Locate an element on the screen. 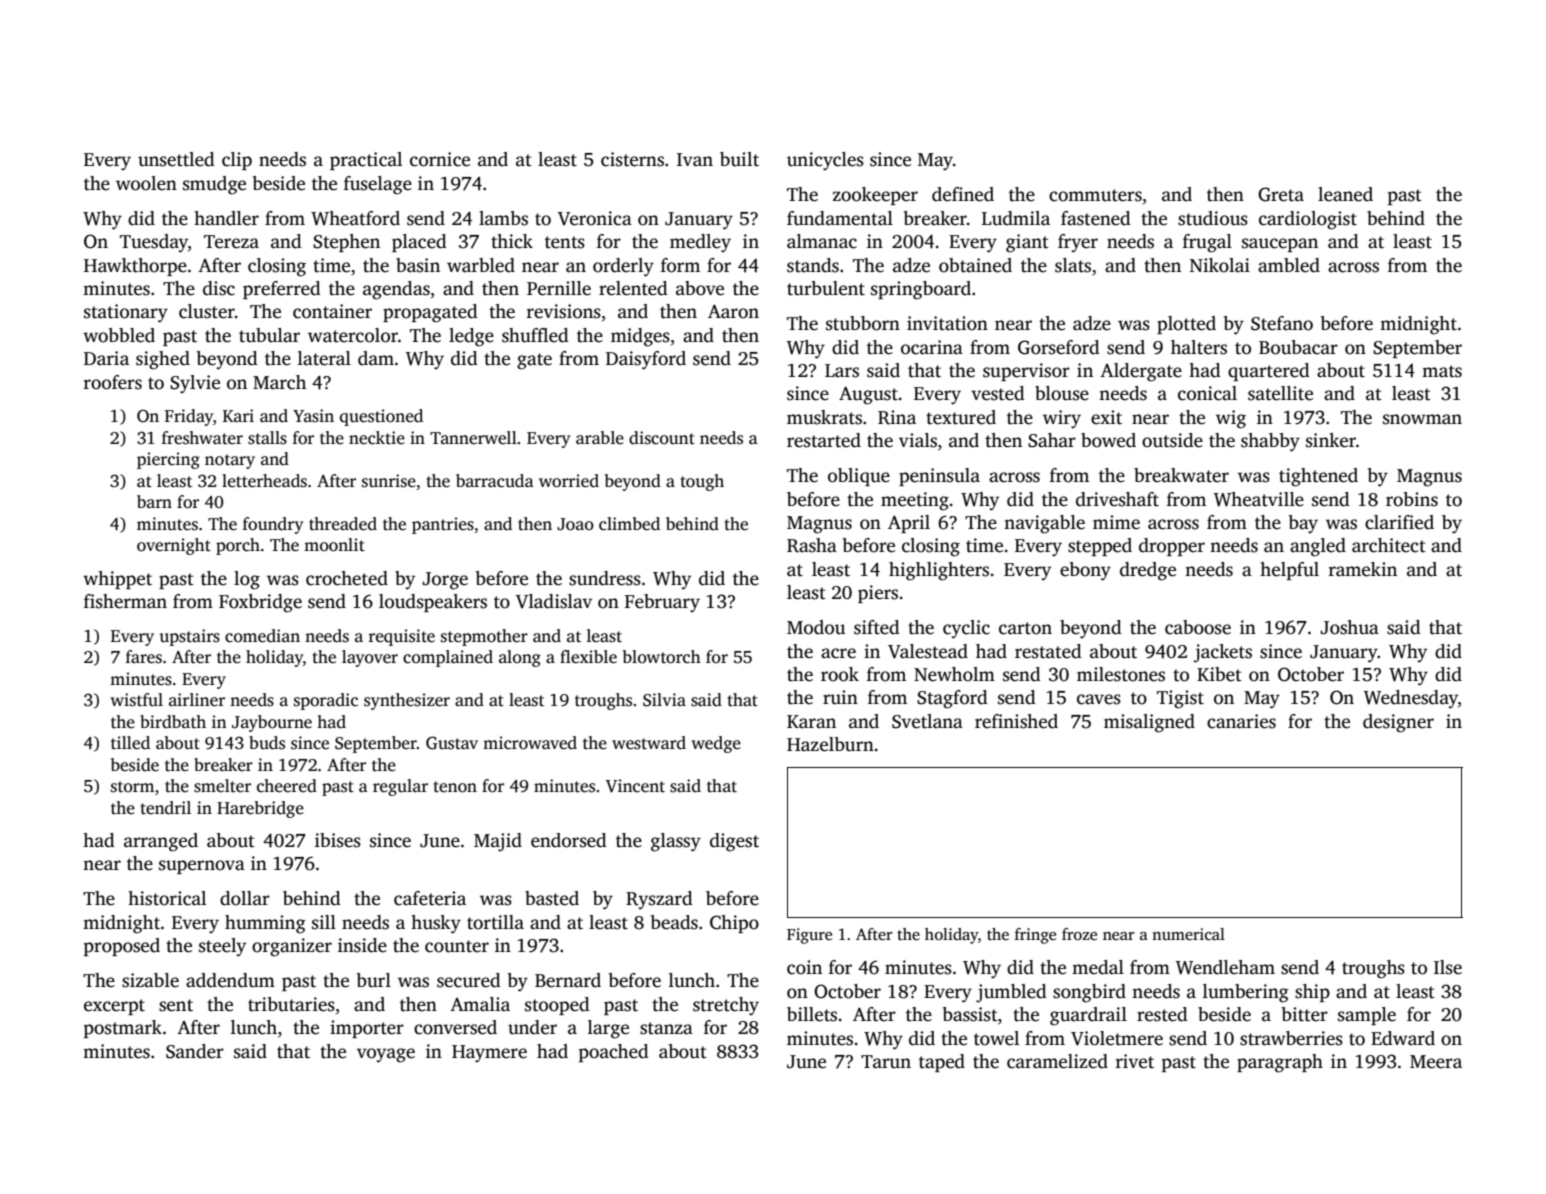  secured is located at coordinates (469, 980).
